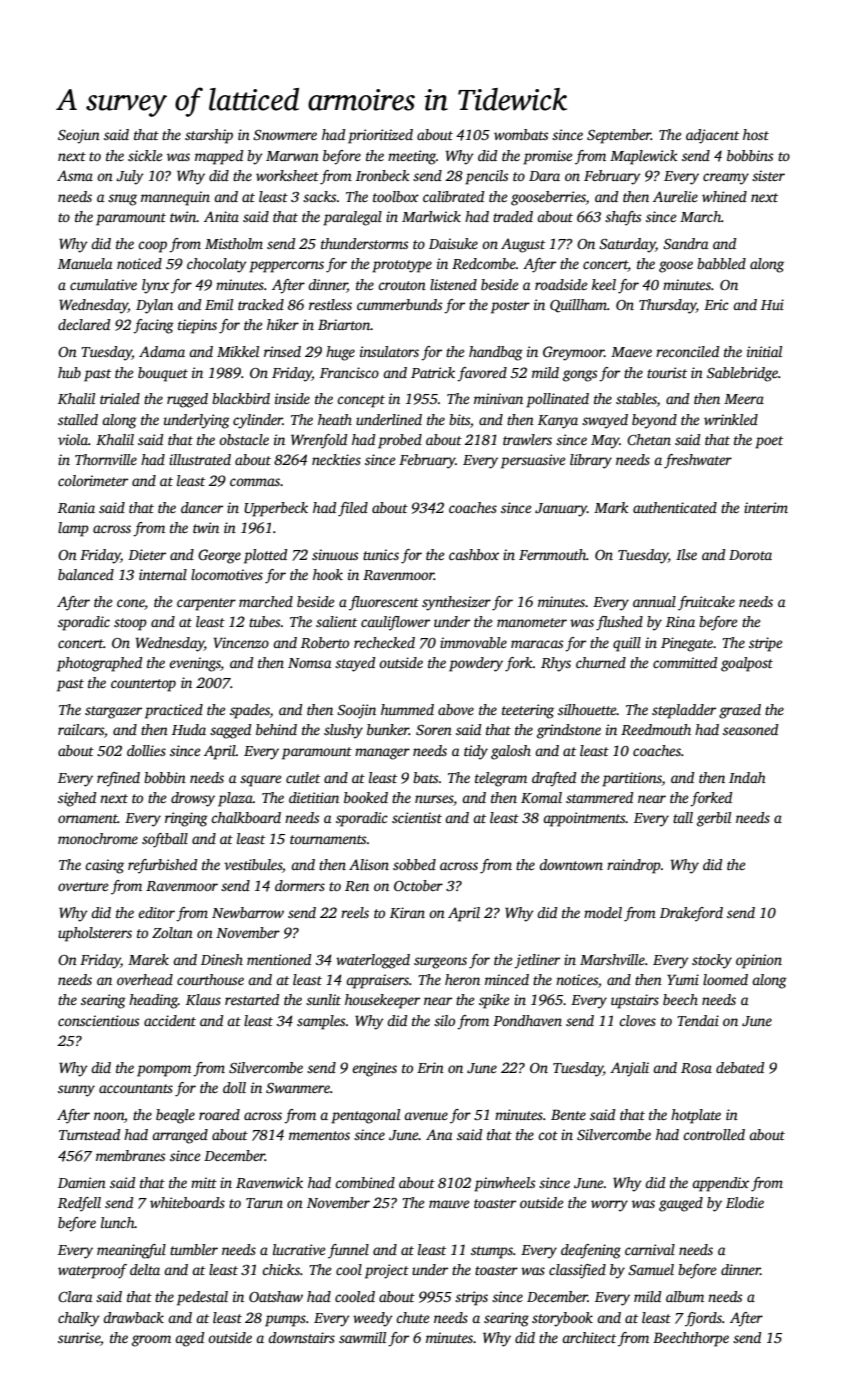 Image resolution: width=849 pixels, height=1400 pixels. Describe the element at coordinates (759, 961) in the page. I see `opinion` at that location.
